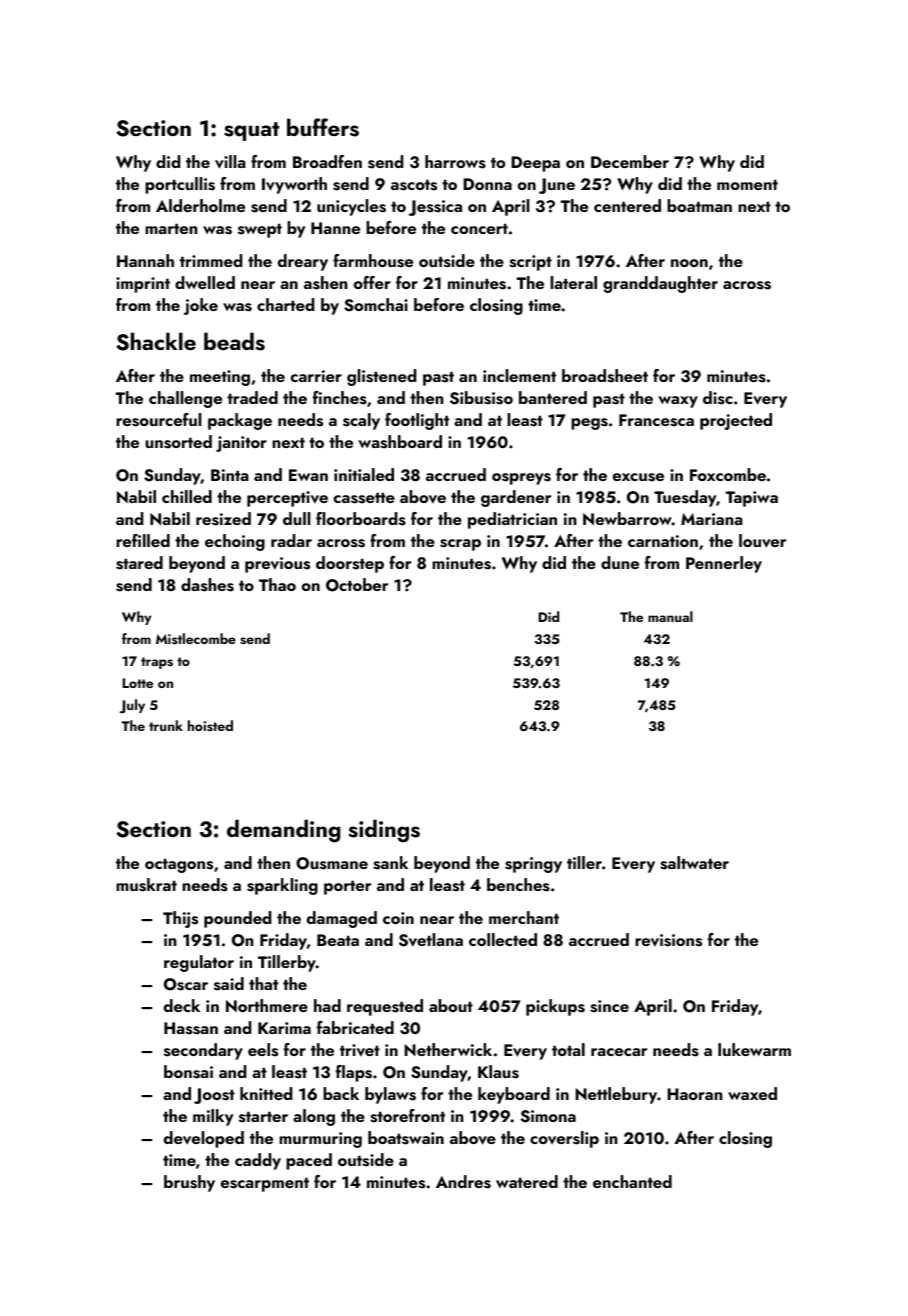  I want to click on December, so click(630, 161).
